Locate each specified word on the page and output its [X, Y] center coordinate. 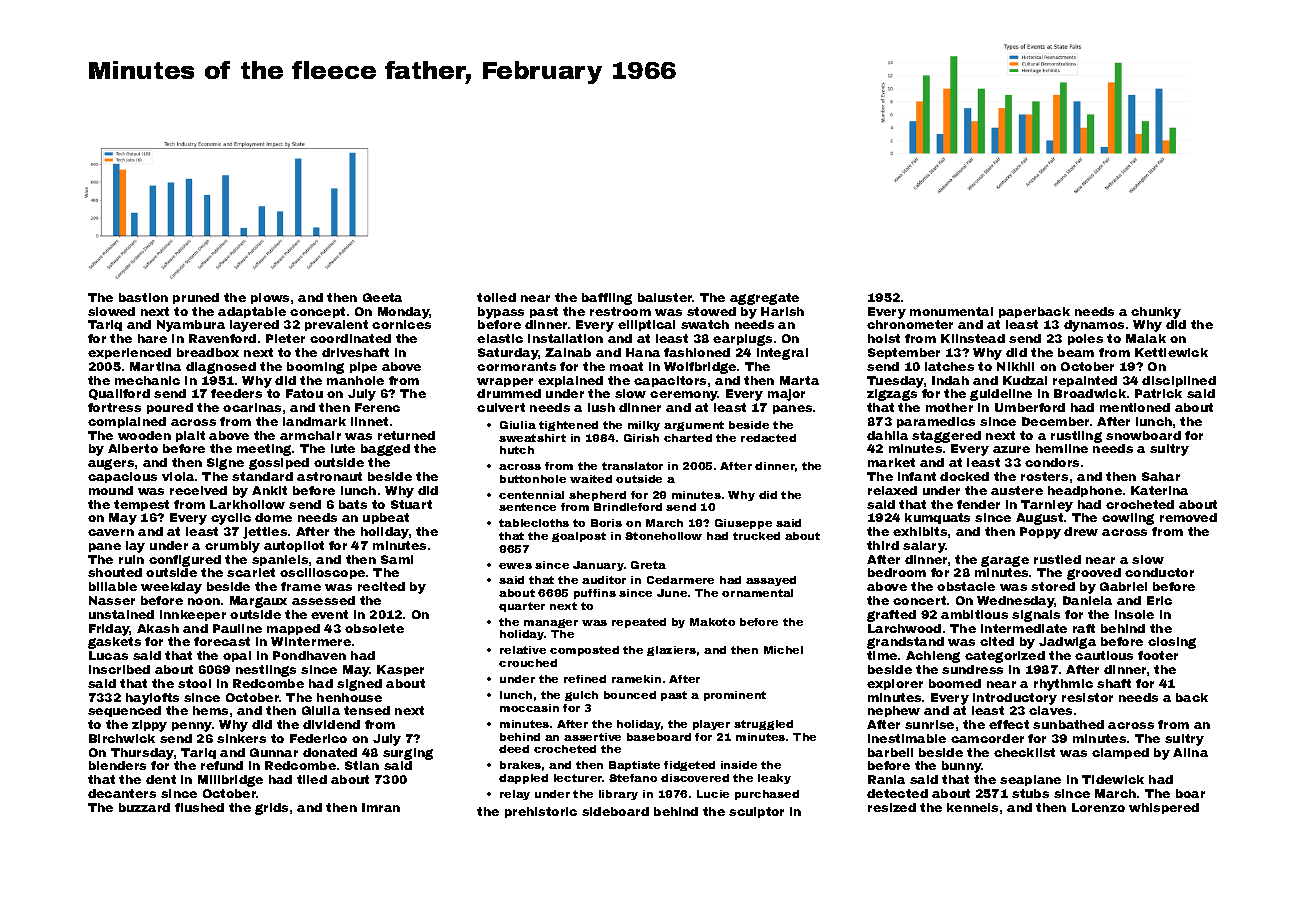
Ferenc [377, 407]
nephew [894, 711]
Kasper [400, 670]
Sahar [1161, 476]
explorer [895, 684]
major [786, 395]
